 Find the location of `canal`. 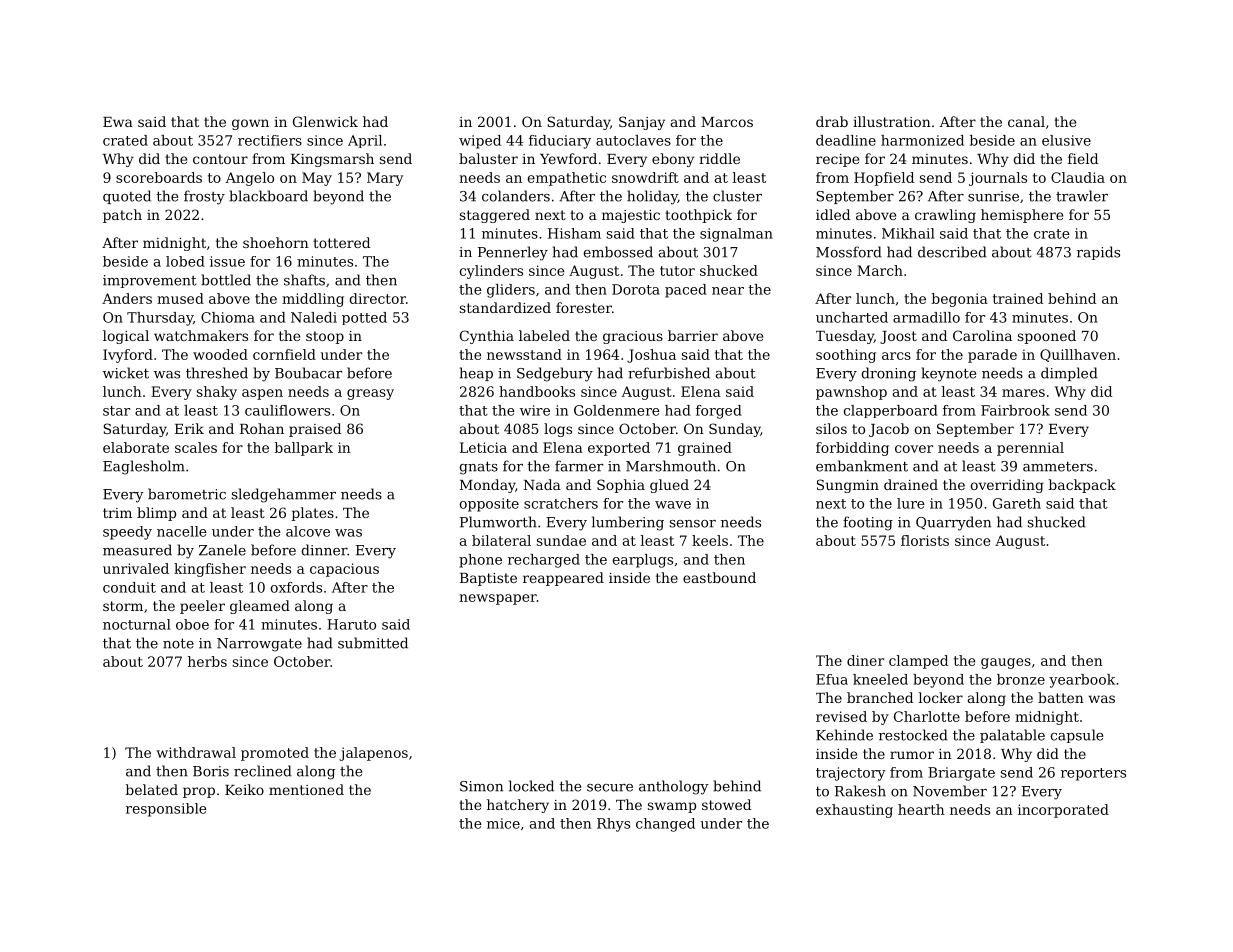

canal is located at coordinates (1026, 121).
